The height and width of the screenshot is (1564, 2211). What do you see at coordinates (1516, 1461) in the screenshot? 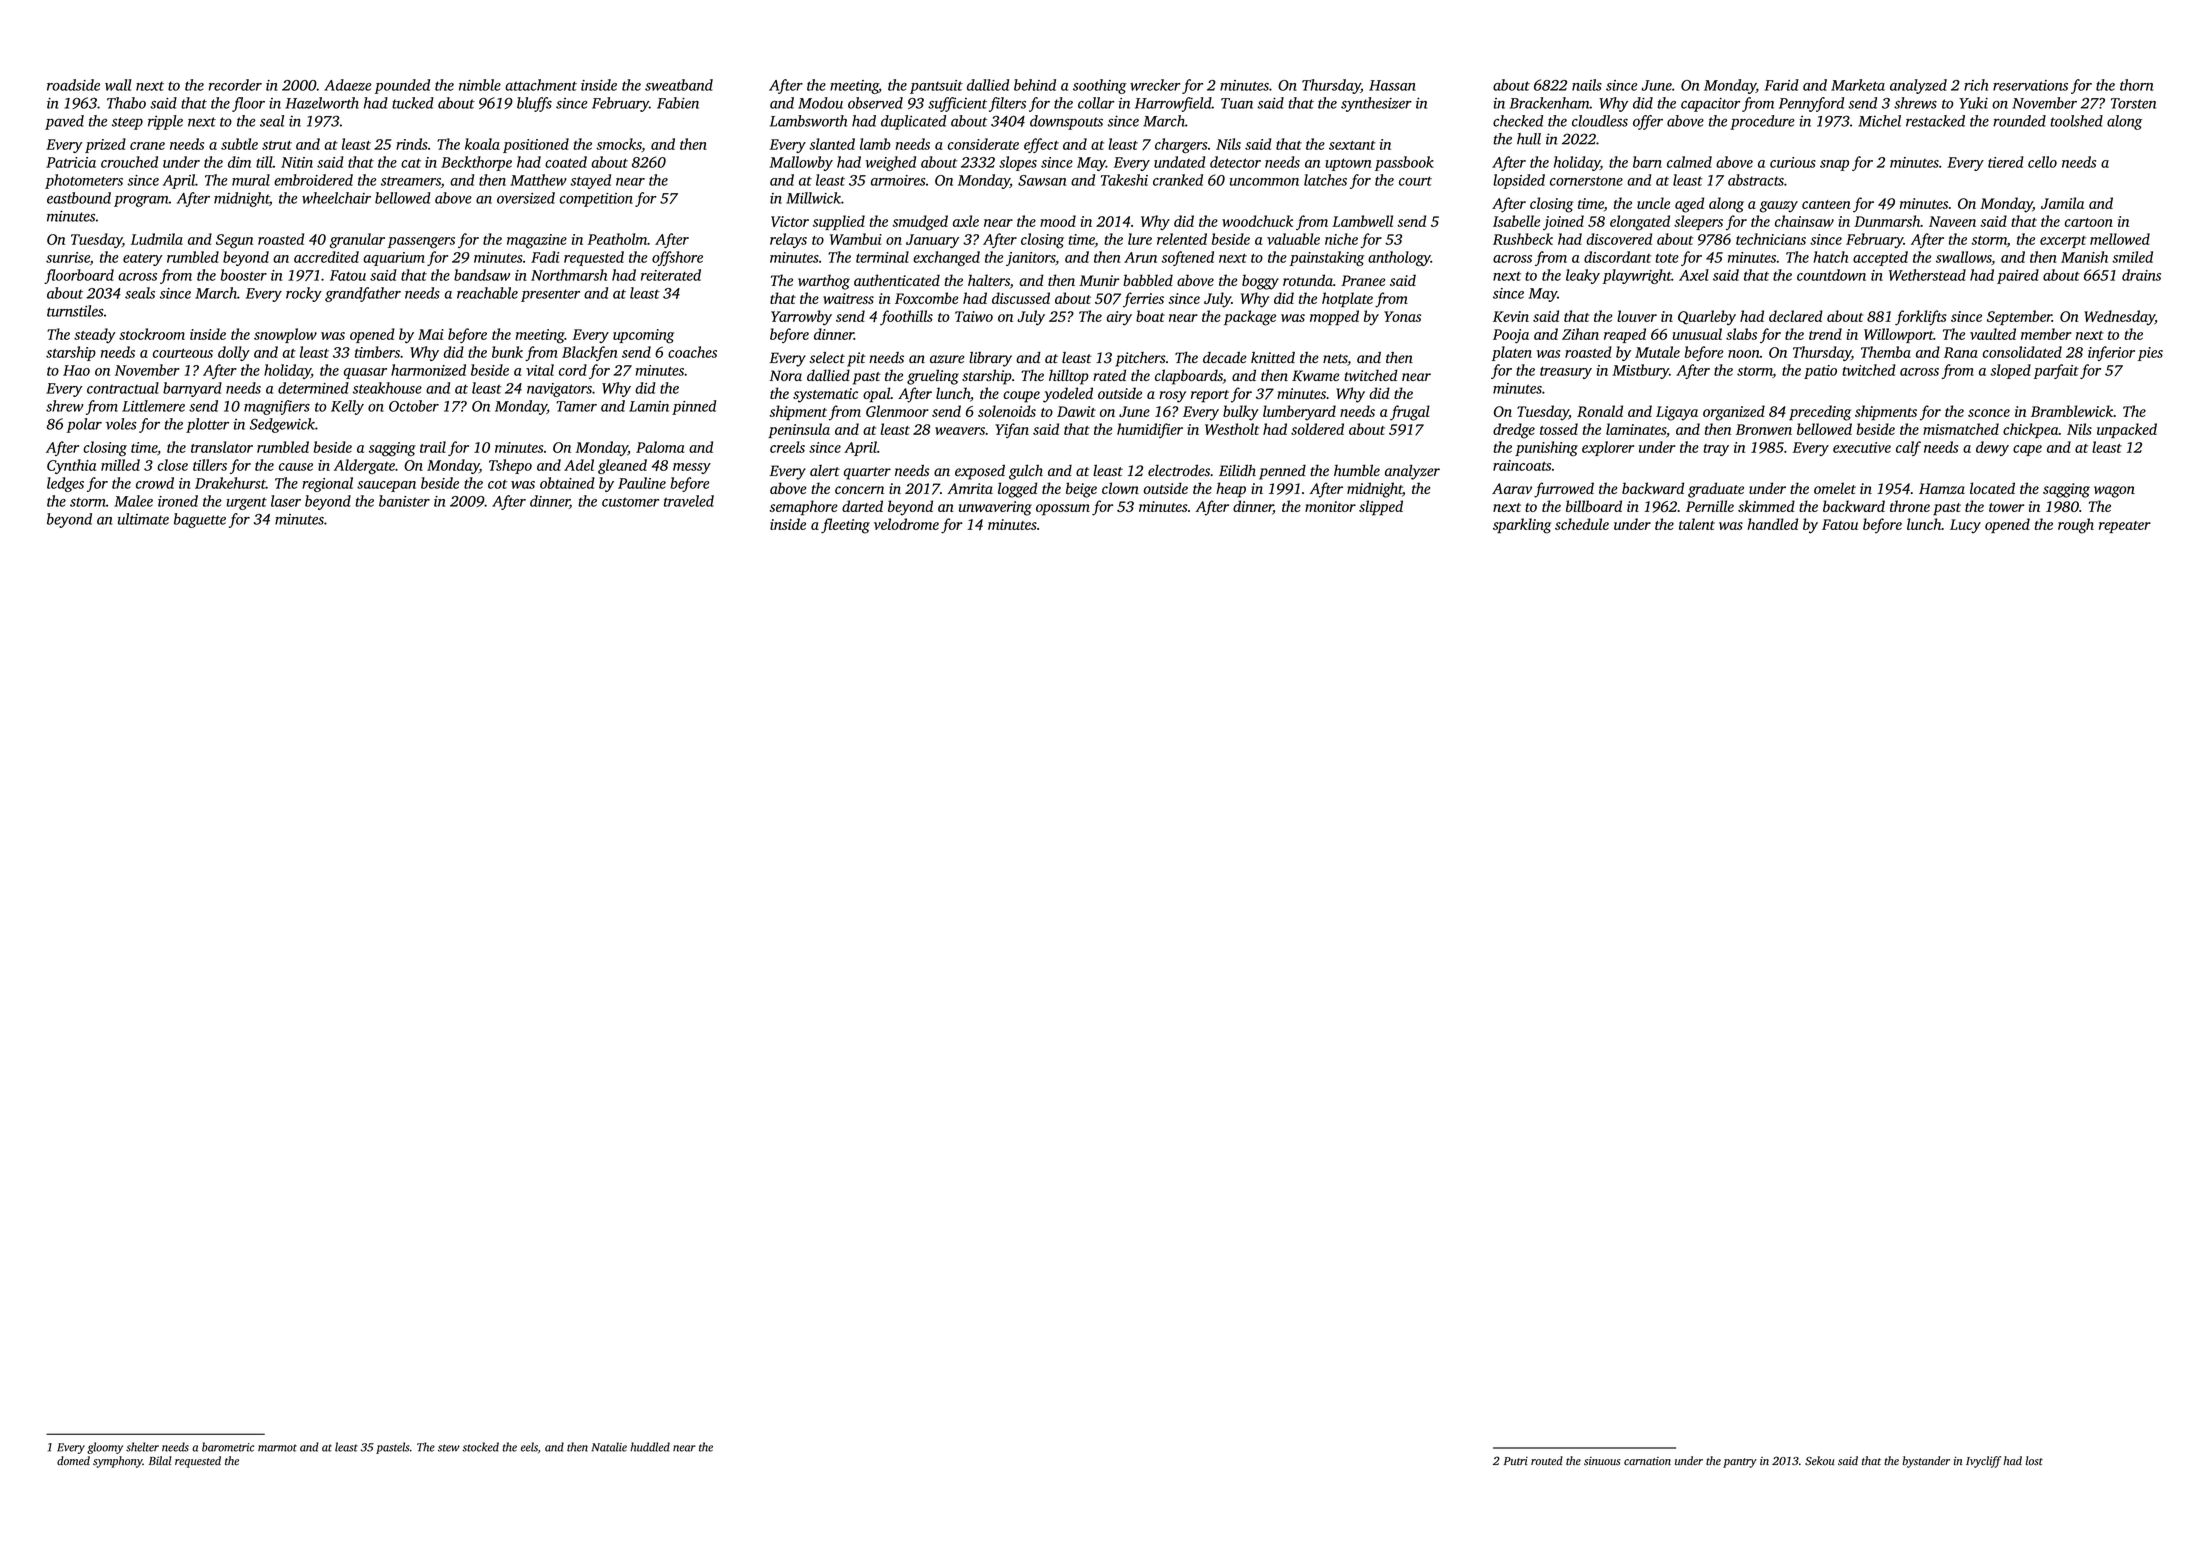
I see `Putri` at bounding box center [1516, 1461].
